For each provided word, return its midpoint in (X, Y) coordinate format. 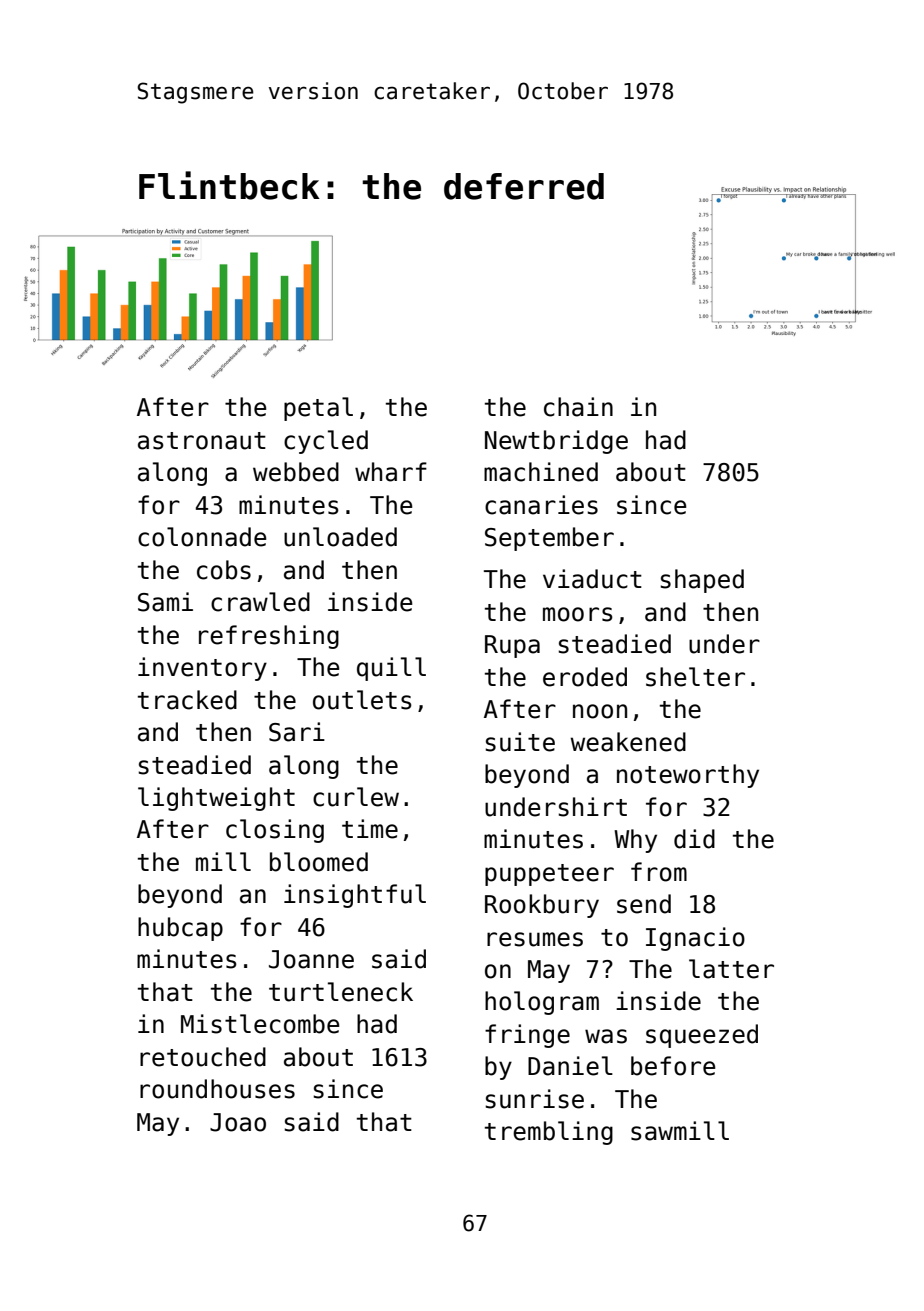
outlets (362, 700)
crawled (260, 602)
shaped (702, 581)
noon (600, 711)
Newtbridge (556, 442)
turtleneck (341, 992)
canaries (541, 505)
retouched (203, 1057)
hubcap (180, 929)
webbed (296, 472)
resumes (535, 939)
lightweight (216, 799)
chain (578, 407)
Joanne (311, 959)
